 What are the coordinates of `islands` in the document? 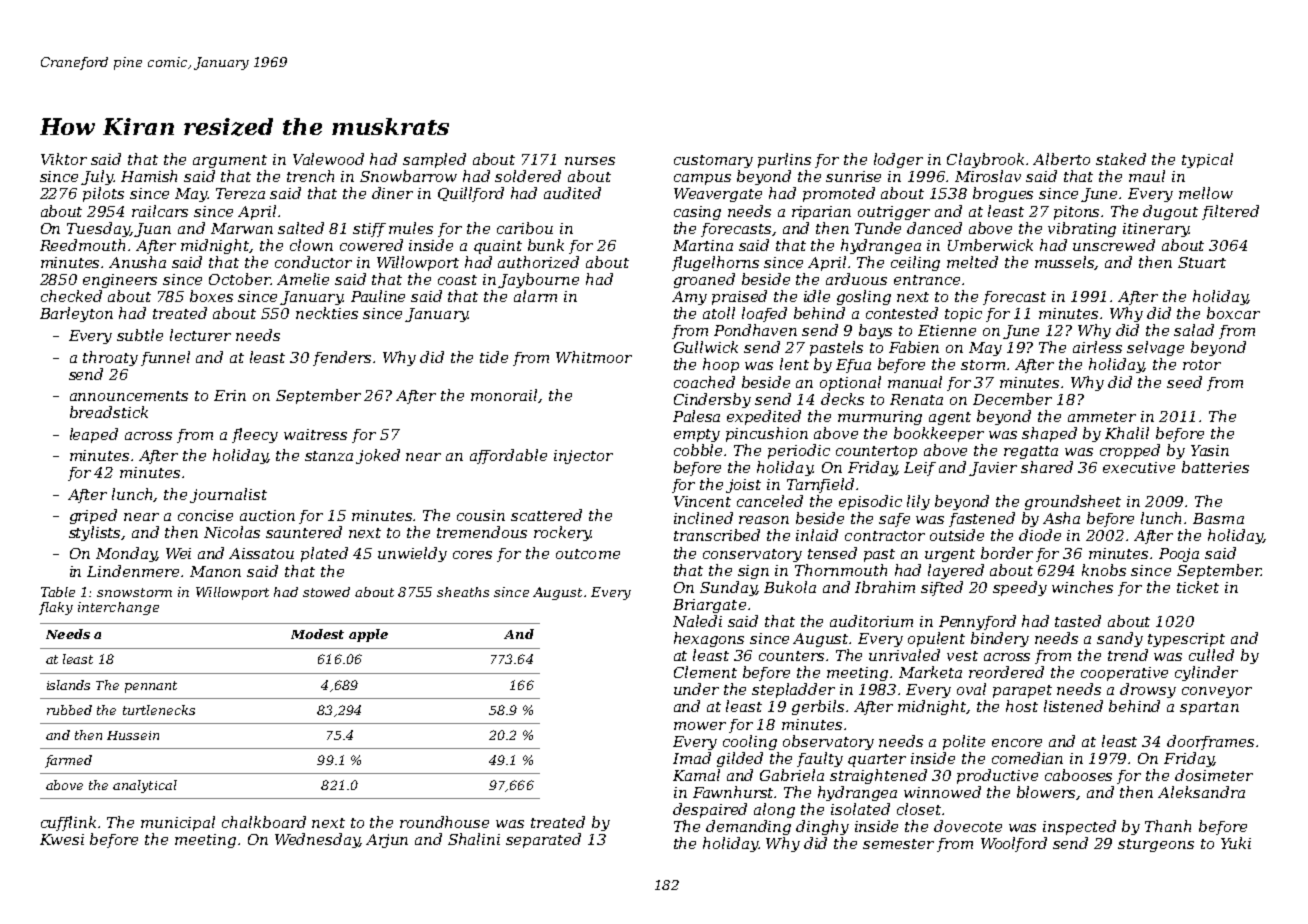 It's located at (68, 685).
